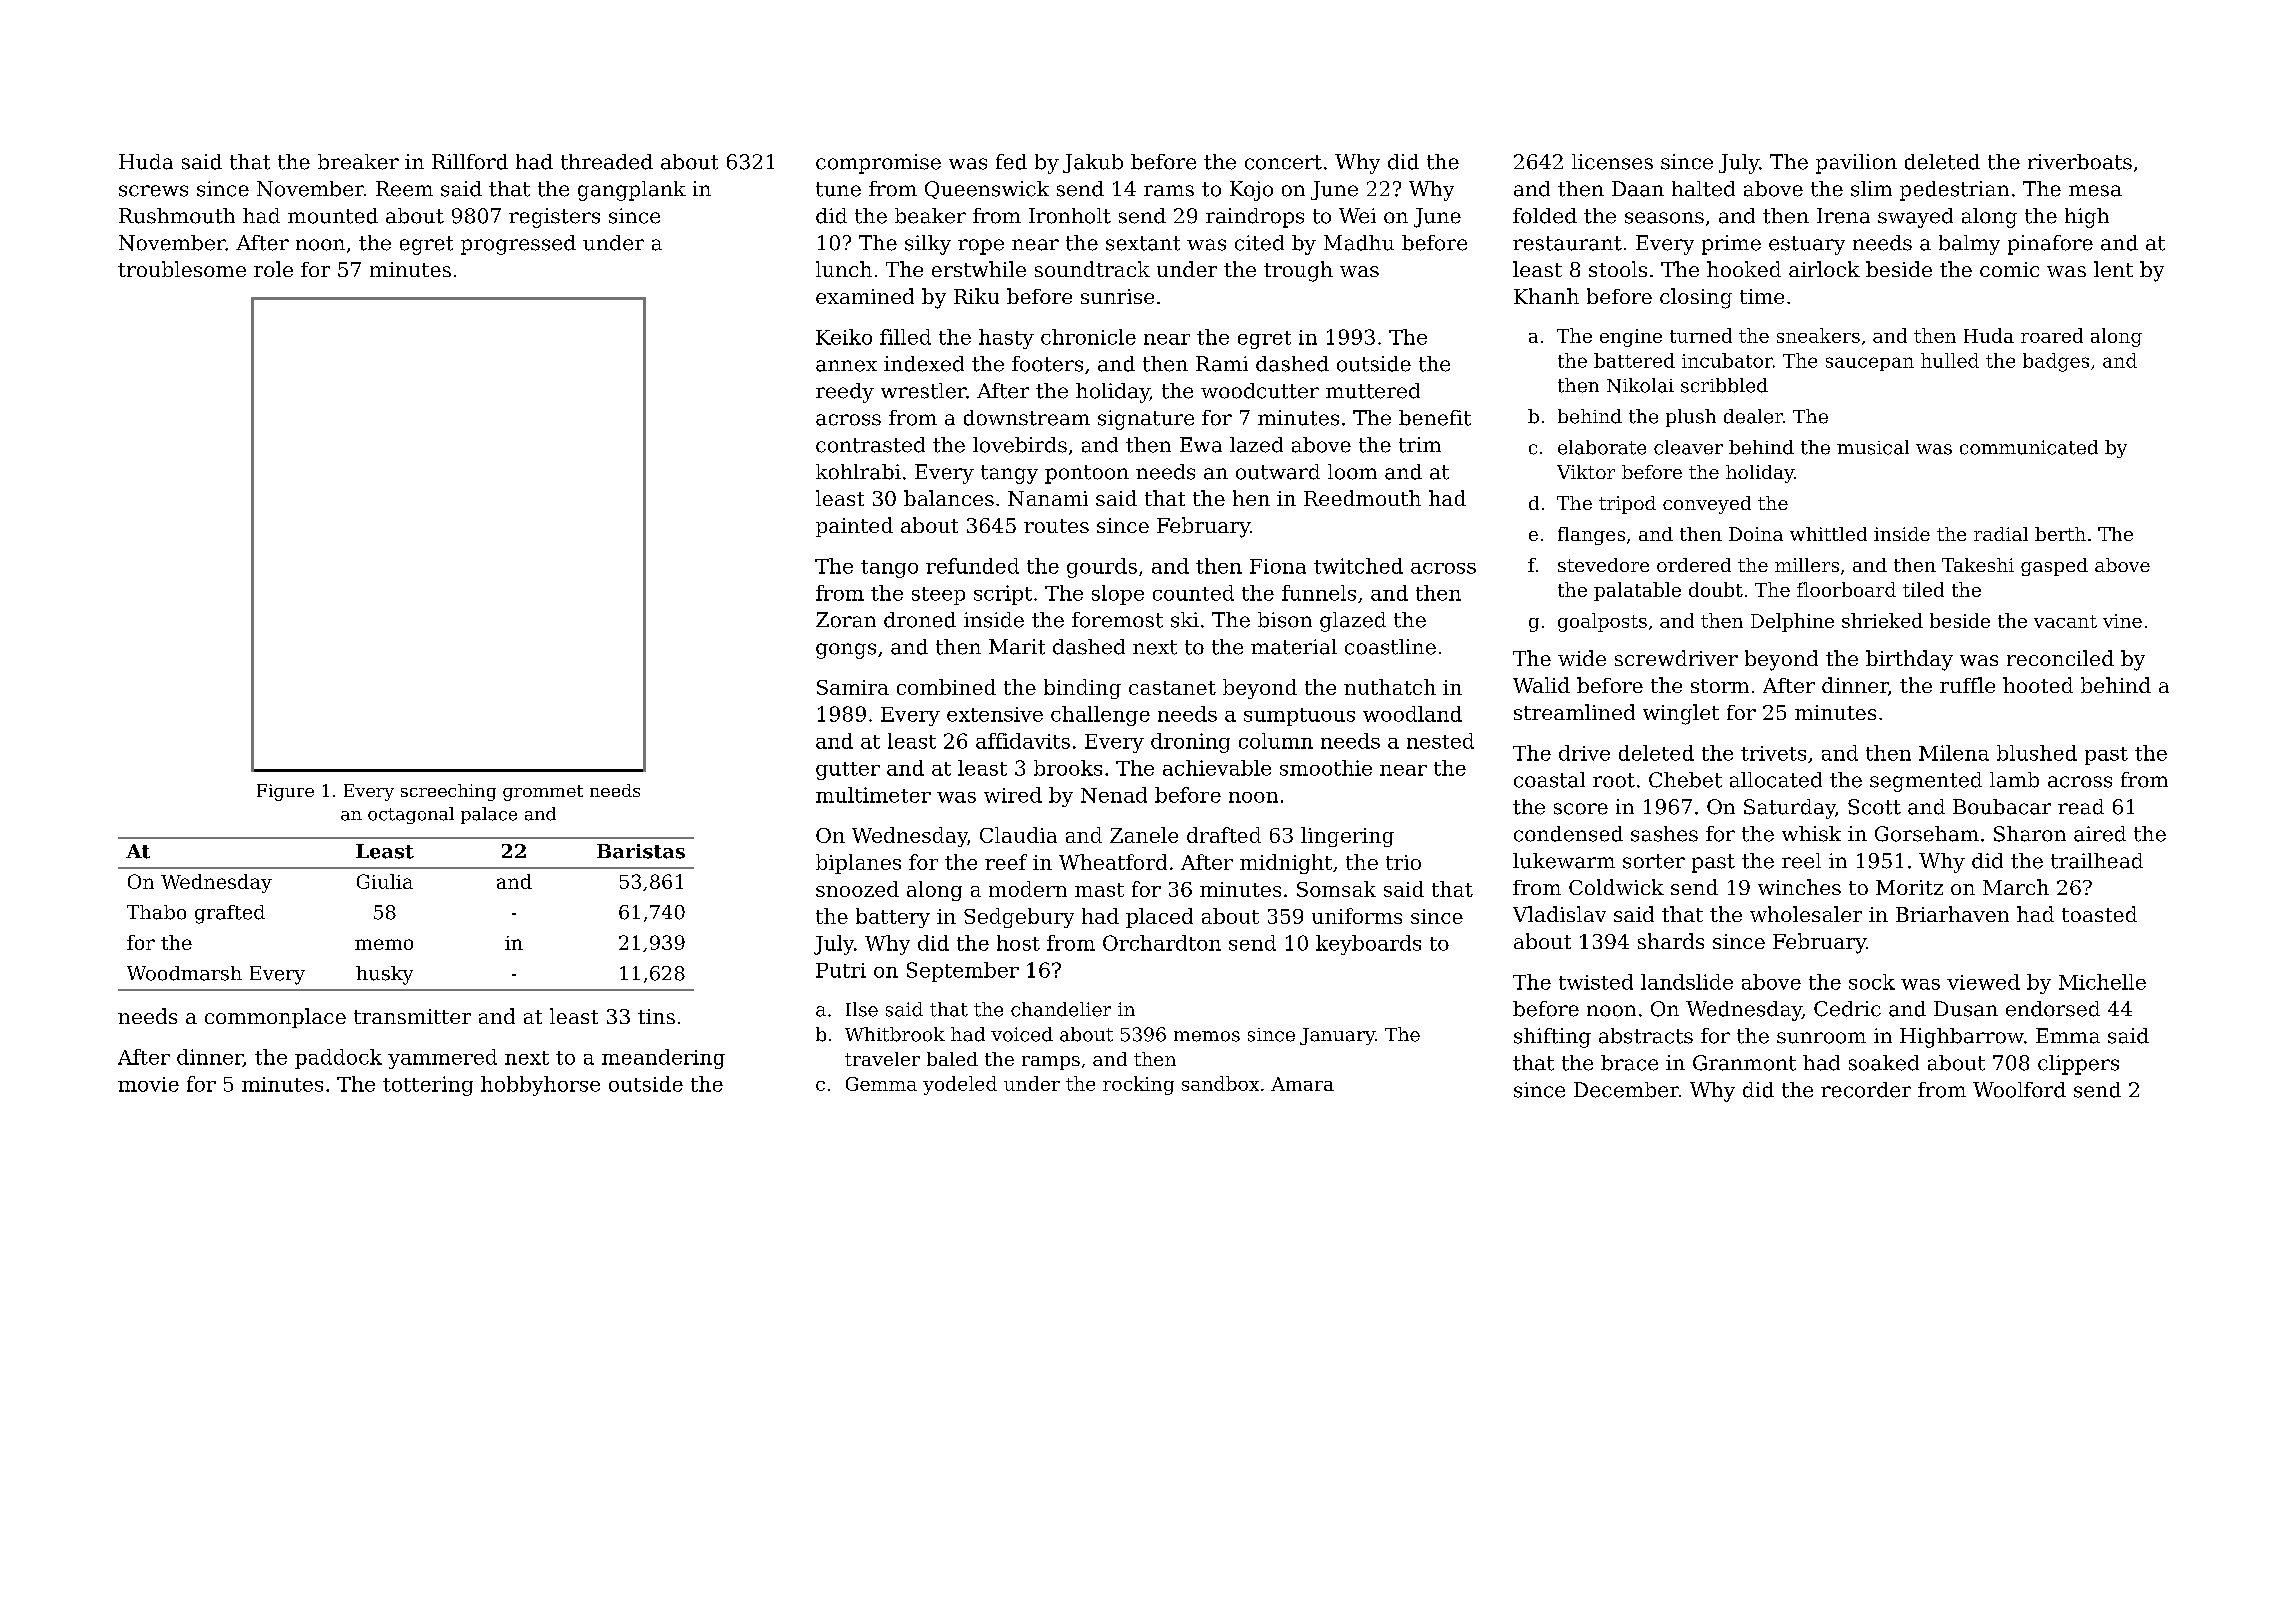  What do you see at coordinates (858, 472) in the screenshot?
I see `kohlrabi` at bounding box center [858, 472].
